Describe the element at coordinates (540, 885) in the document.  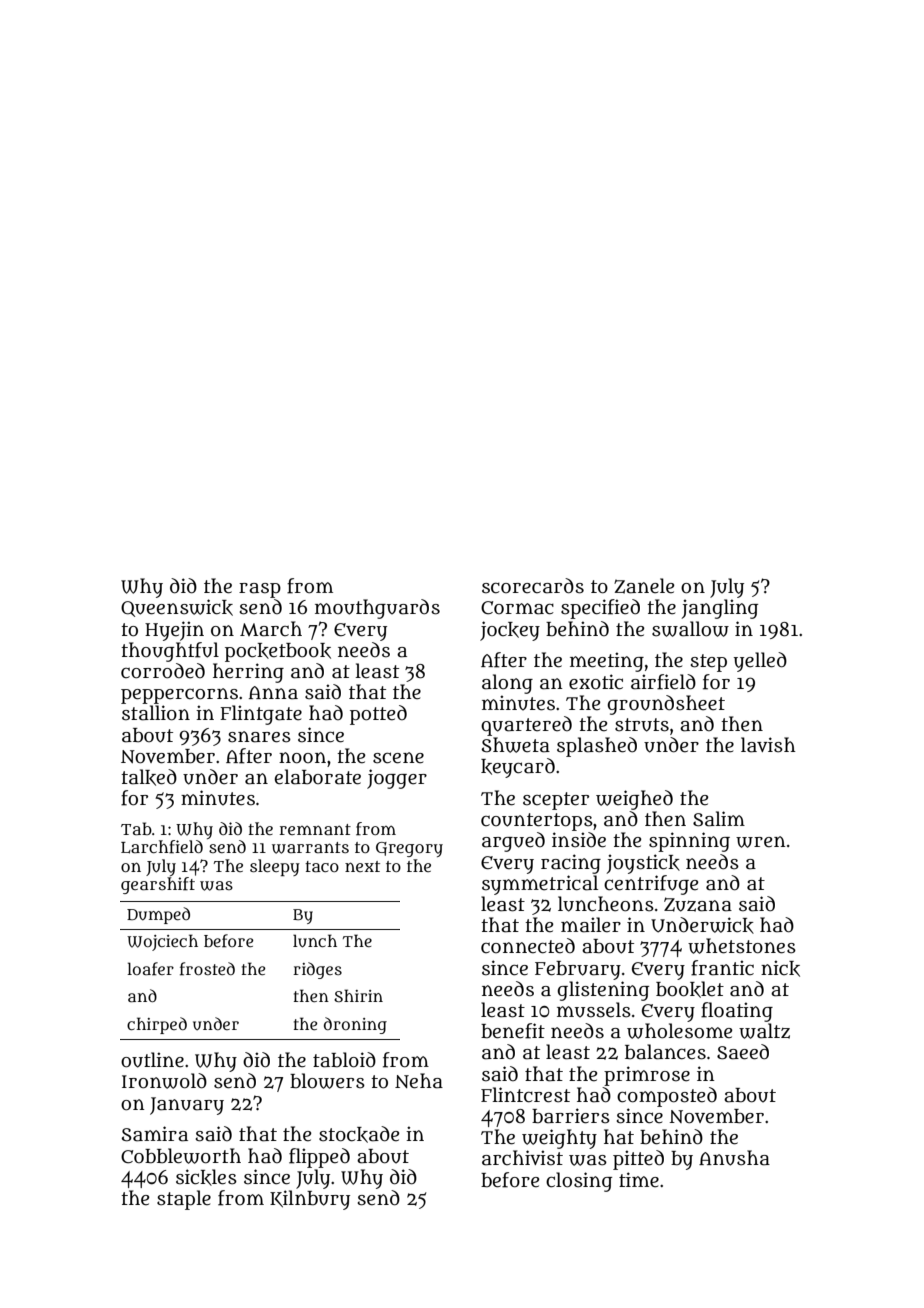
I see `symmetrical` at that location.
